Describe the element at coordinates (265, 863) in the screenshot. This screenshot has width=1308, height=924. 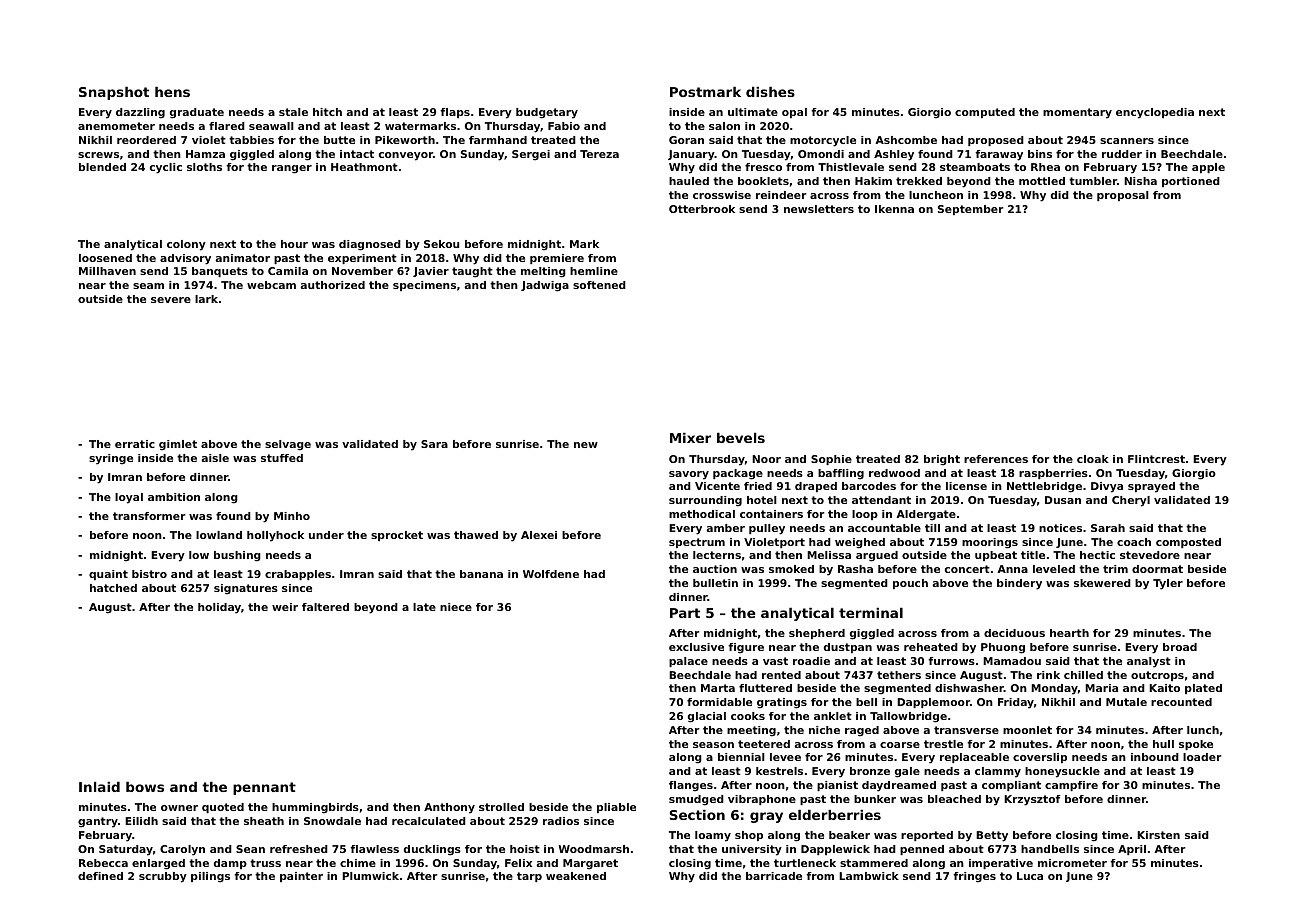
I see `truss` at that location.
